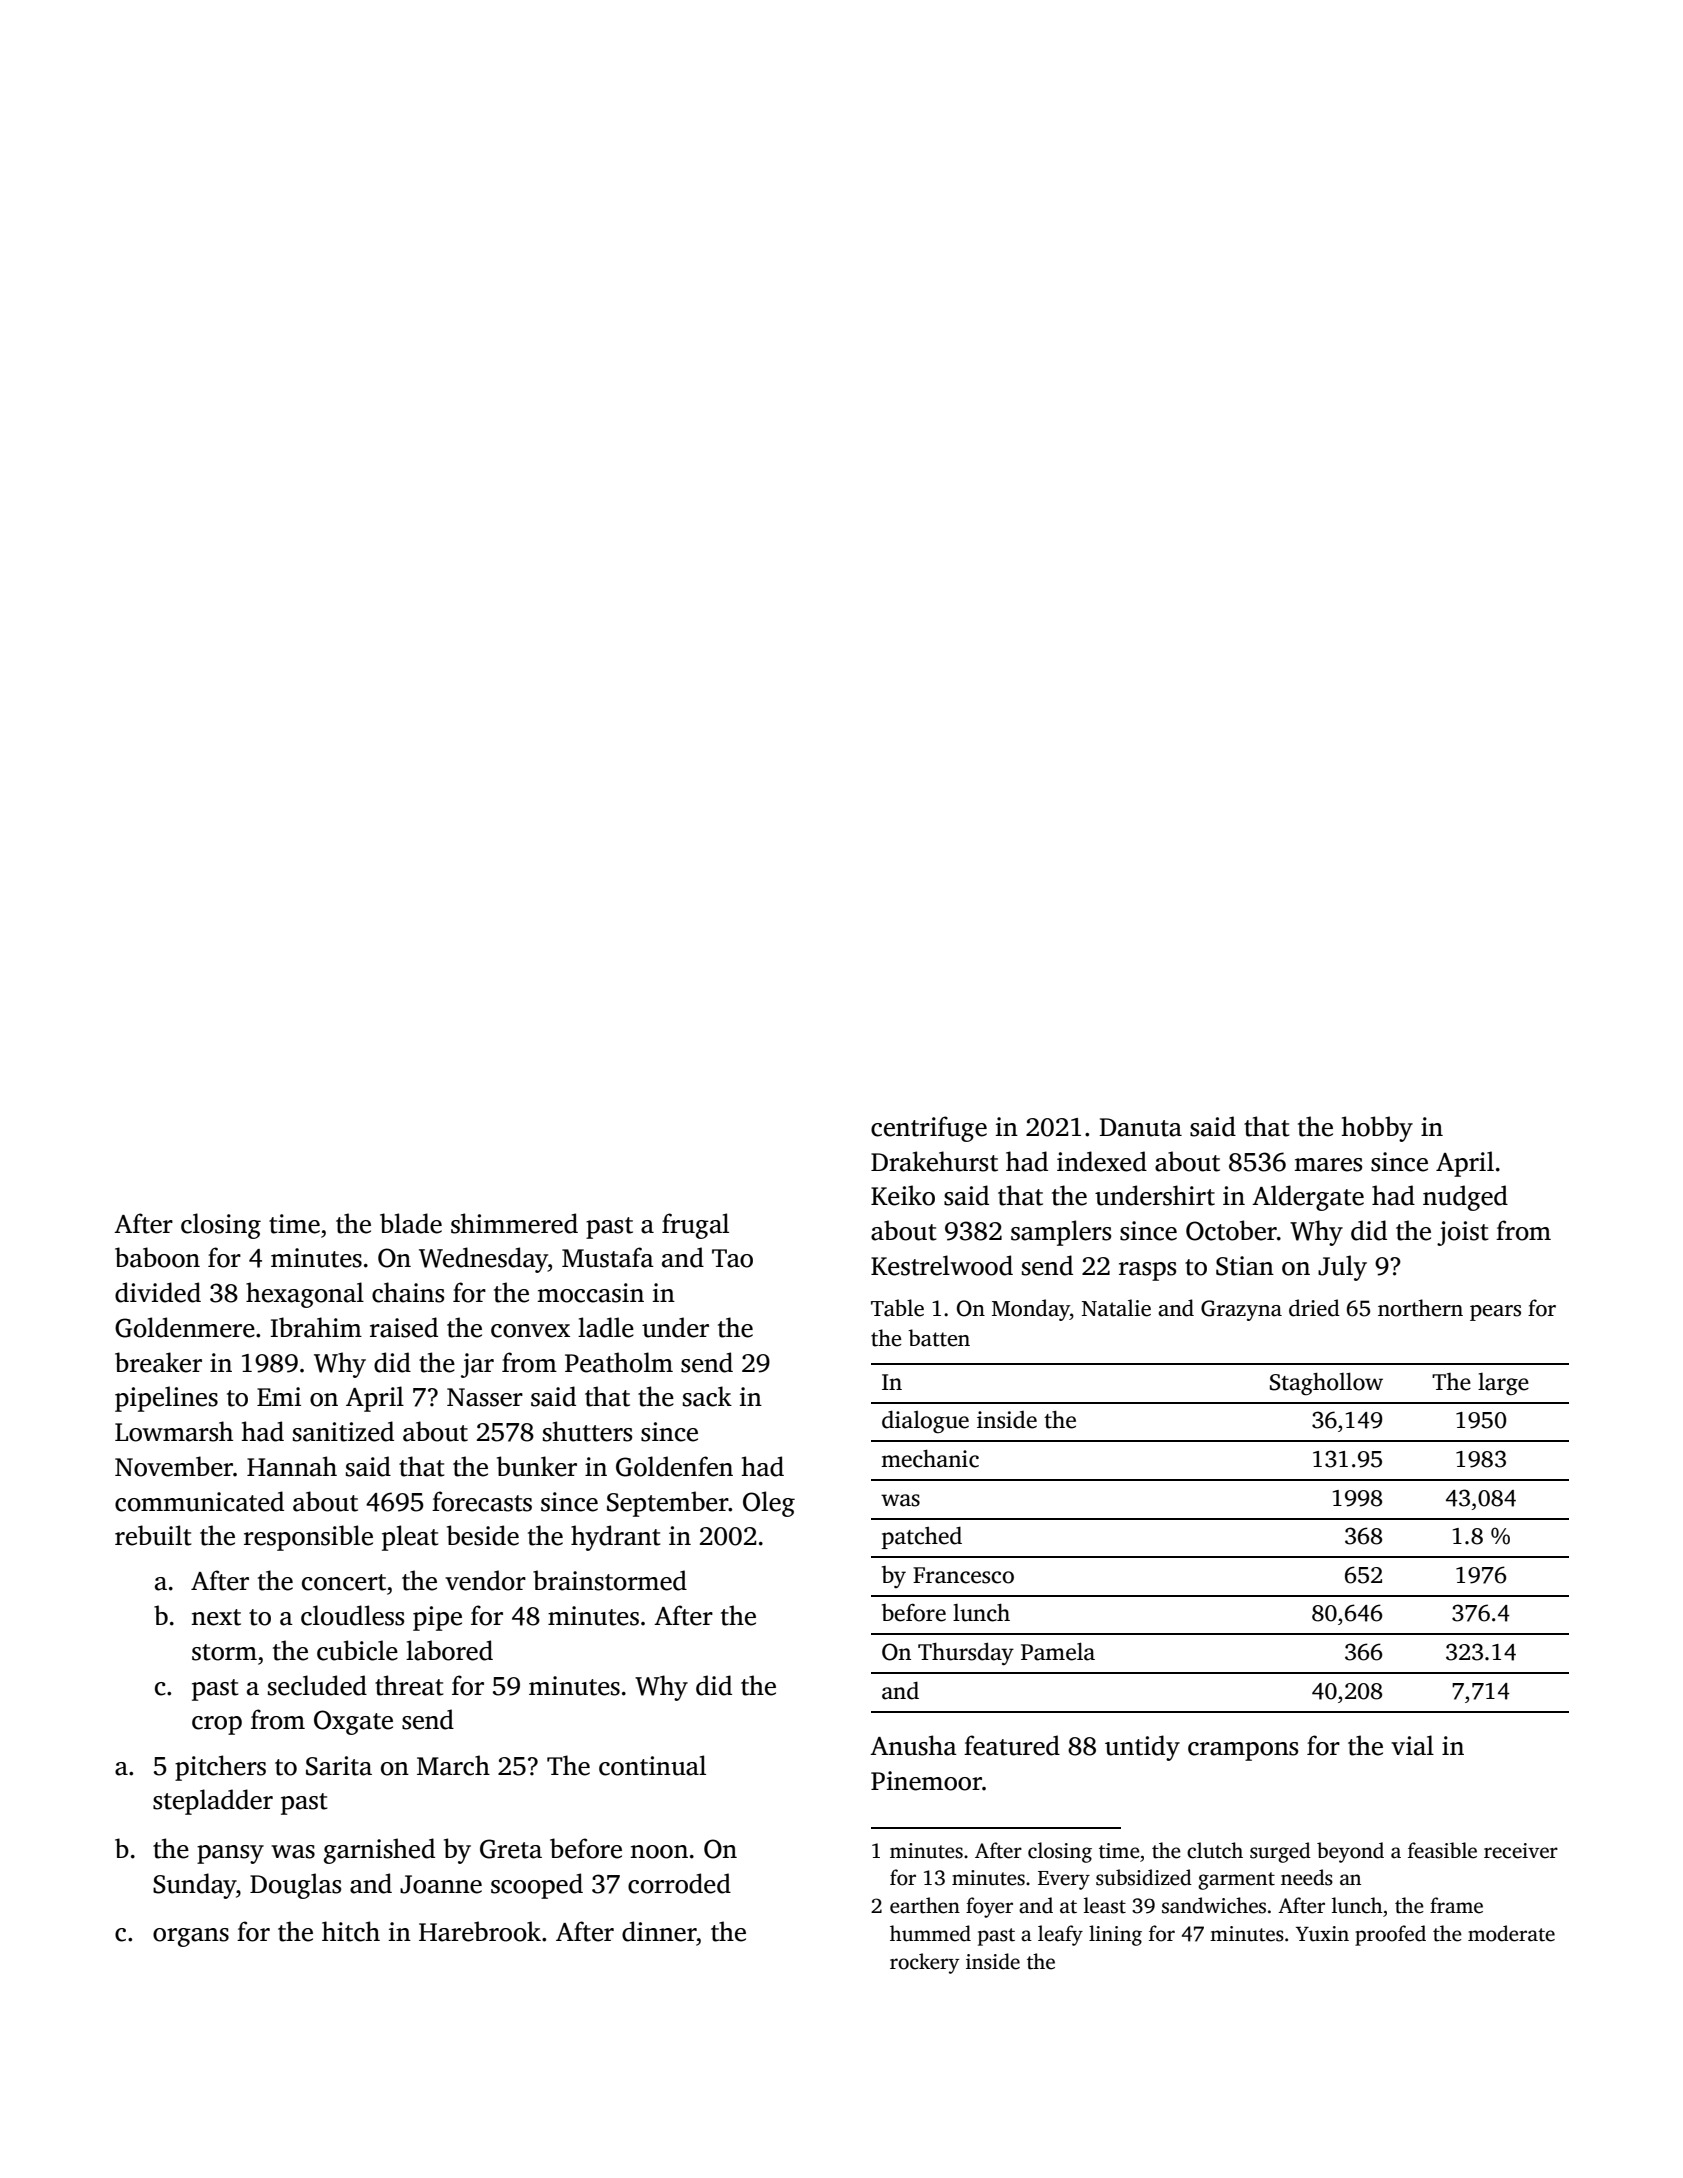  I want to click on Pamela, so click(1058, 1651).
